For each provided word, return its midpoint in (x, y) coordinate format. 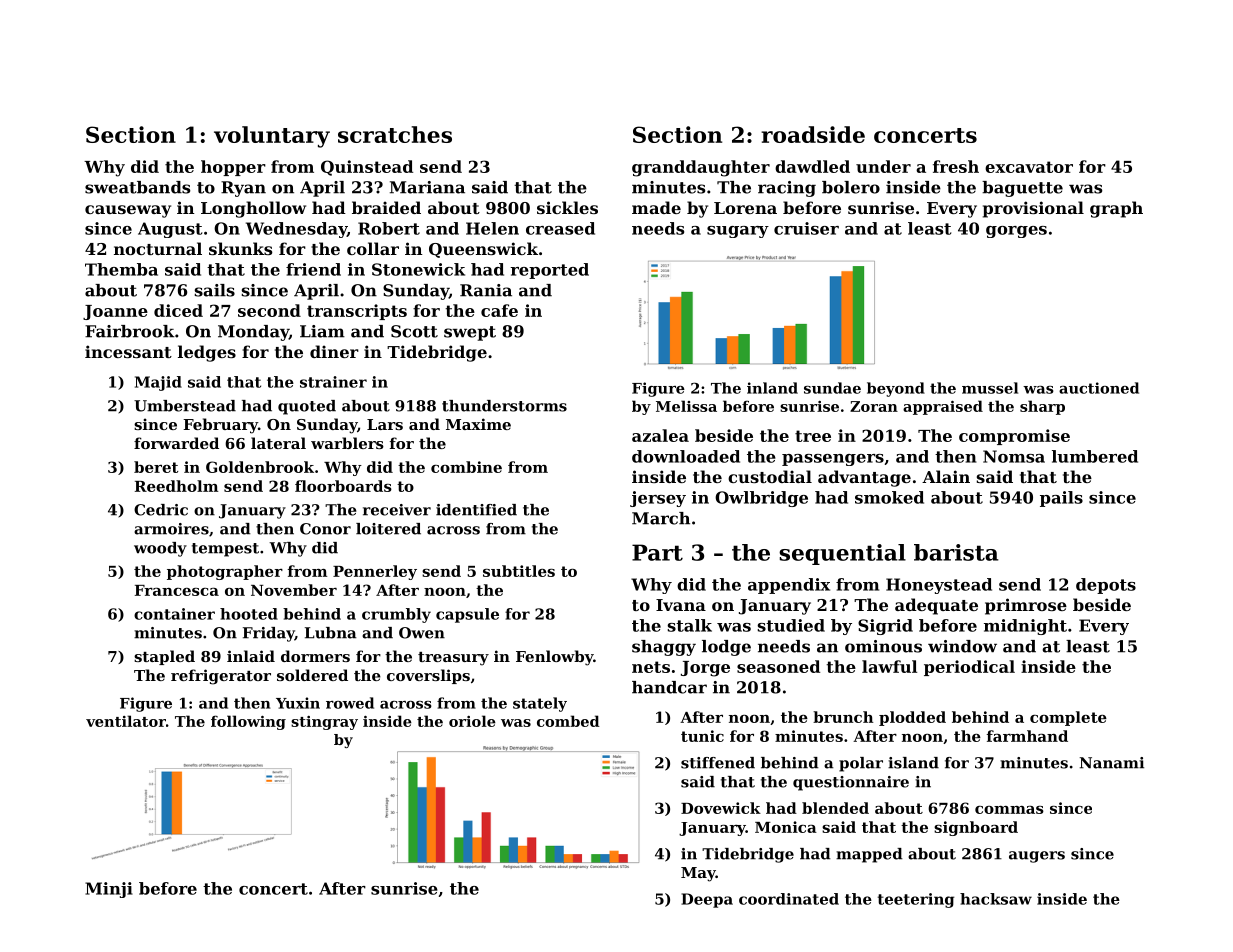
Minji (109, 890)
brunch (843, 717)
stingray (324, 723)
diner (334, 351)
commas (1009, 810)
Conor (325, 529)
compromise (1014, 437)
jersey (658, 499)
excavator (1029, 167)
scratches (395, 134)
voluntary (272, 137)
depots (1106, 586)
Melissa (686, 406)
